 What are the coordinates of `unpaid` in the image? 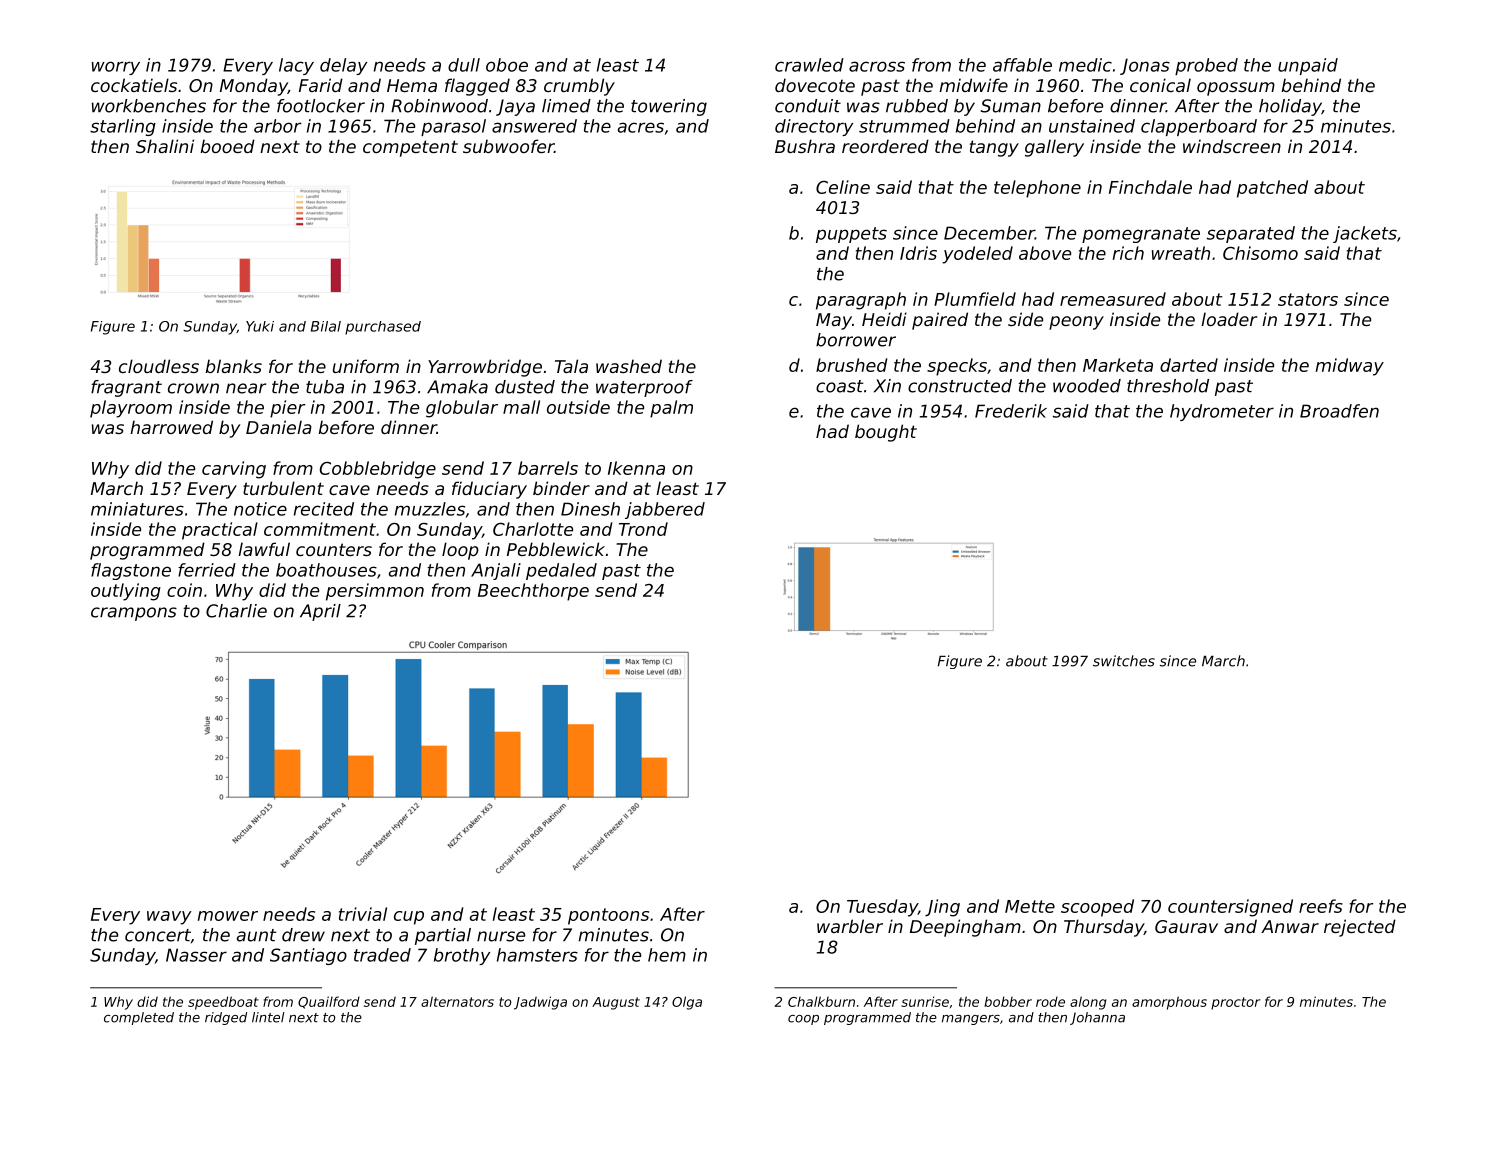 It's located at (1308, 66).
